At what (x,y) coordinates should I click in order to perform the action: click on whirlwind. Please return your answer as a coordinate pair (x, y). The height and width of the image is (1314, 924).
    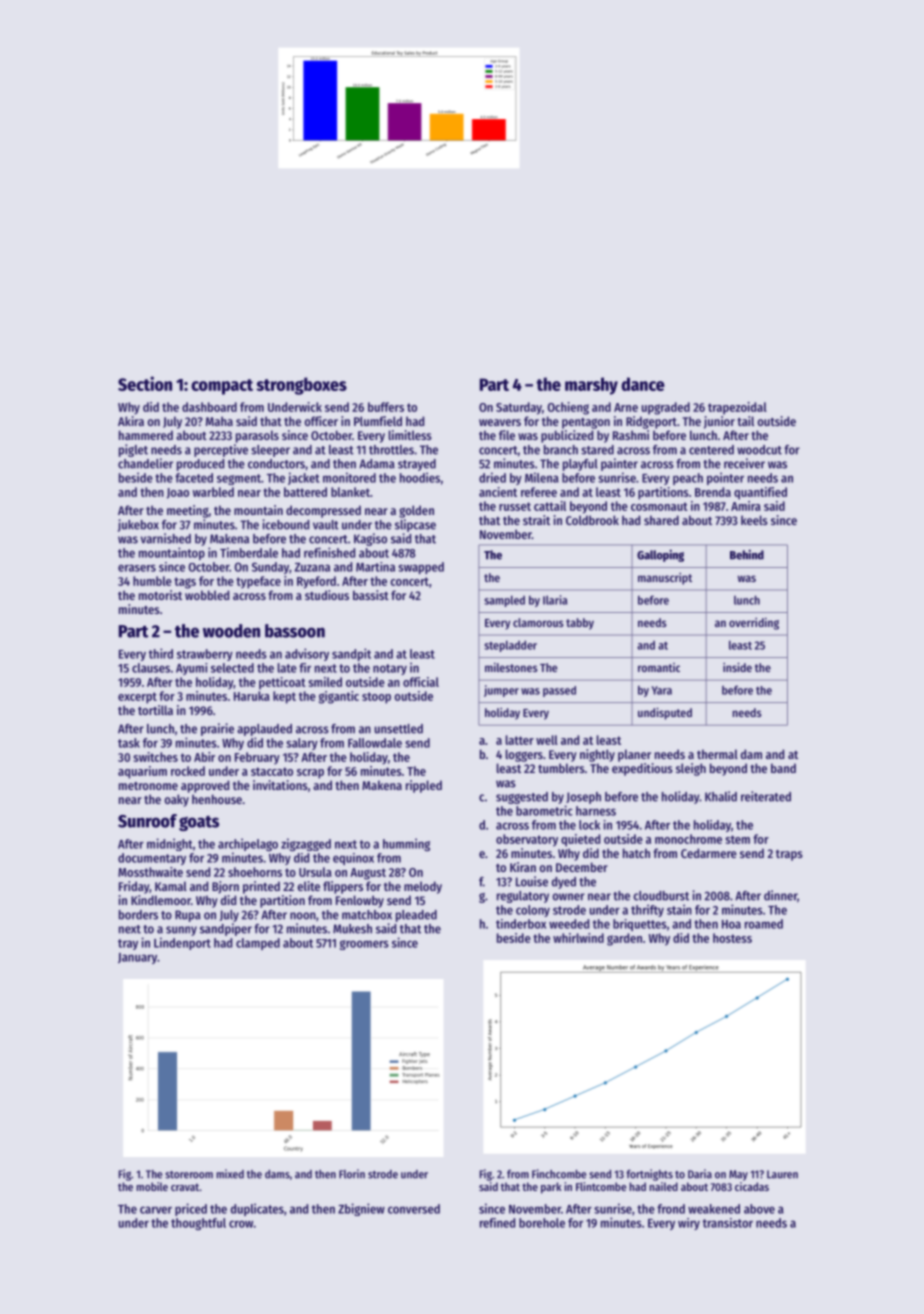
    Looking at the image, I should click on (578, 938).
